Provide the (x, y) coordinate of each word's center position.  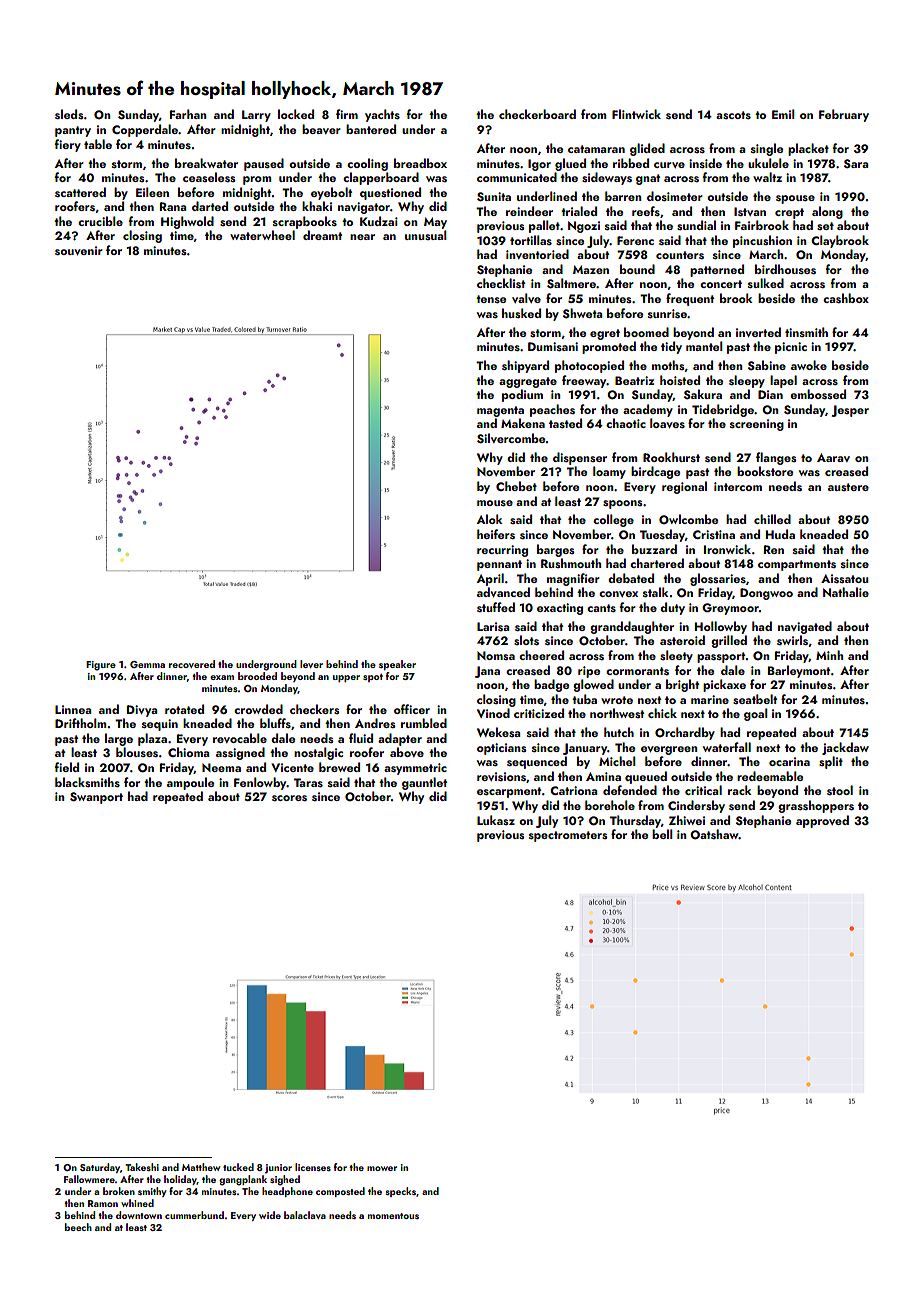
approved (822, 821)
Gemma (147, 664)
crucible (100, 221)
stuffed (496, 607)
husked (521, 313)
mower (382, 1168)
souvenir (79, 250)
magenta (500, 411)
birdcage (655, 472)
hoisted (680, 380)
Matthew (201, 1167)
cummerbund (194, 1215)
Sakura (703, 394)
